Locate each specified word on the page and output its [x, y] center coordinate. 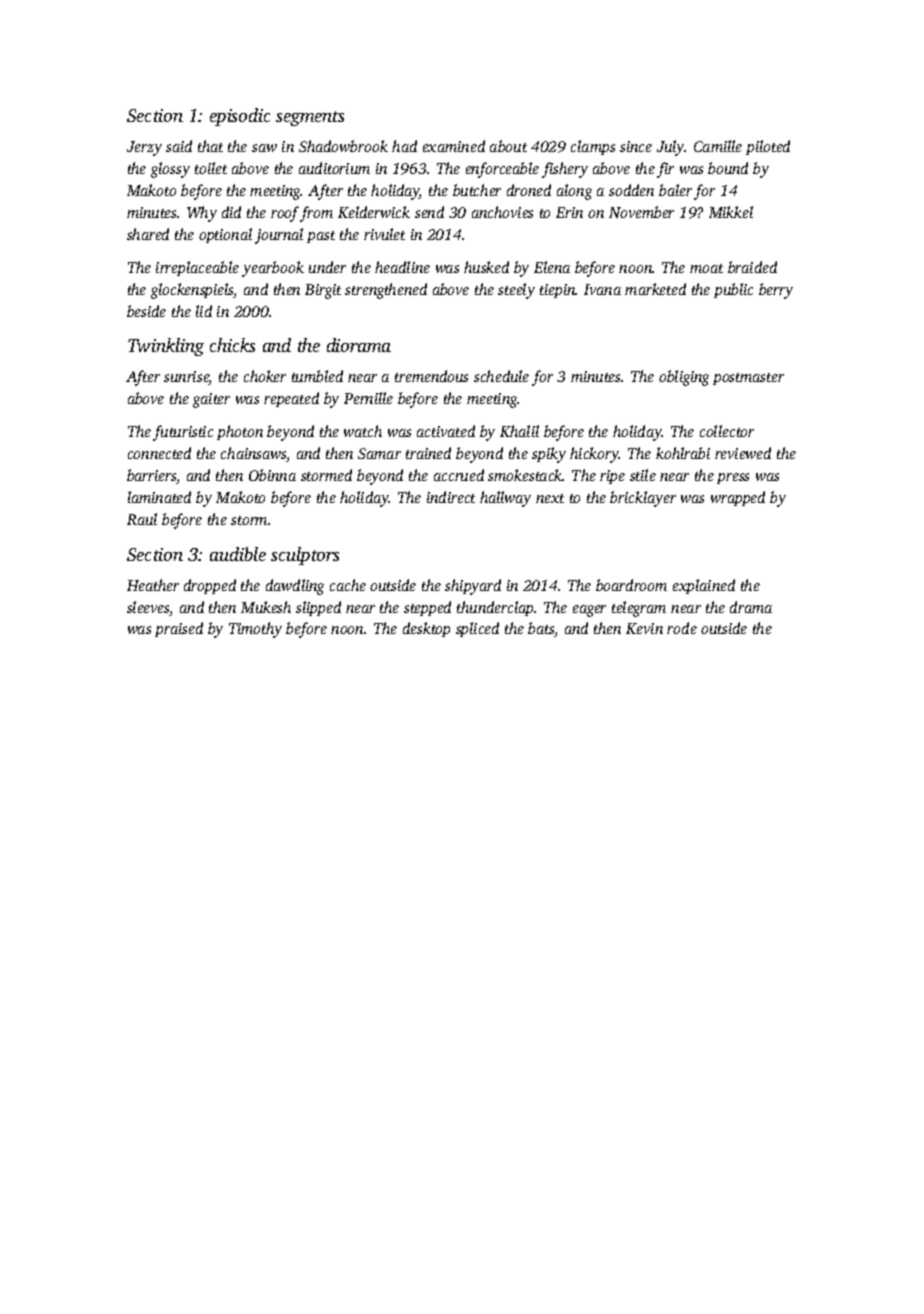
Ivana [602, 289]
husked [486, 267]
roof [285, 214]
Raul [142, 519]
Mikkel [731, 212]
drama [751, 607]
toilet [211, 168]
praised [179, 629]
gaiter [211, 400]
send [429, 212]
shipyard [473, 587]
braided [752, 267]
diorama [359, 345]
